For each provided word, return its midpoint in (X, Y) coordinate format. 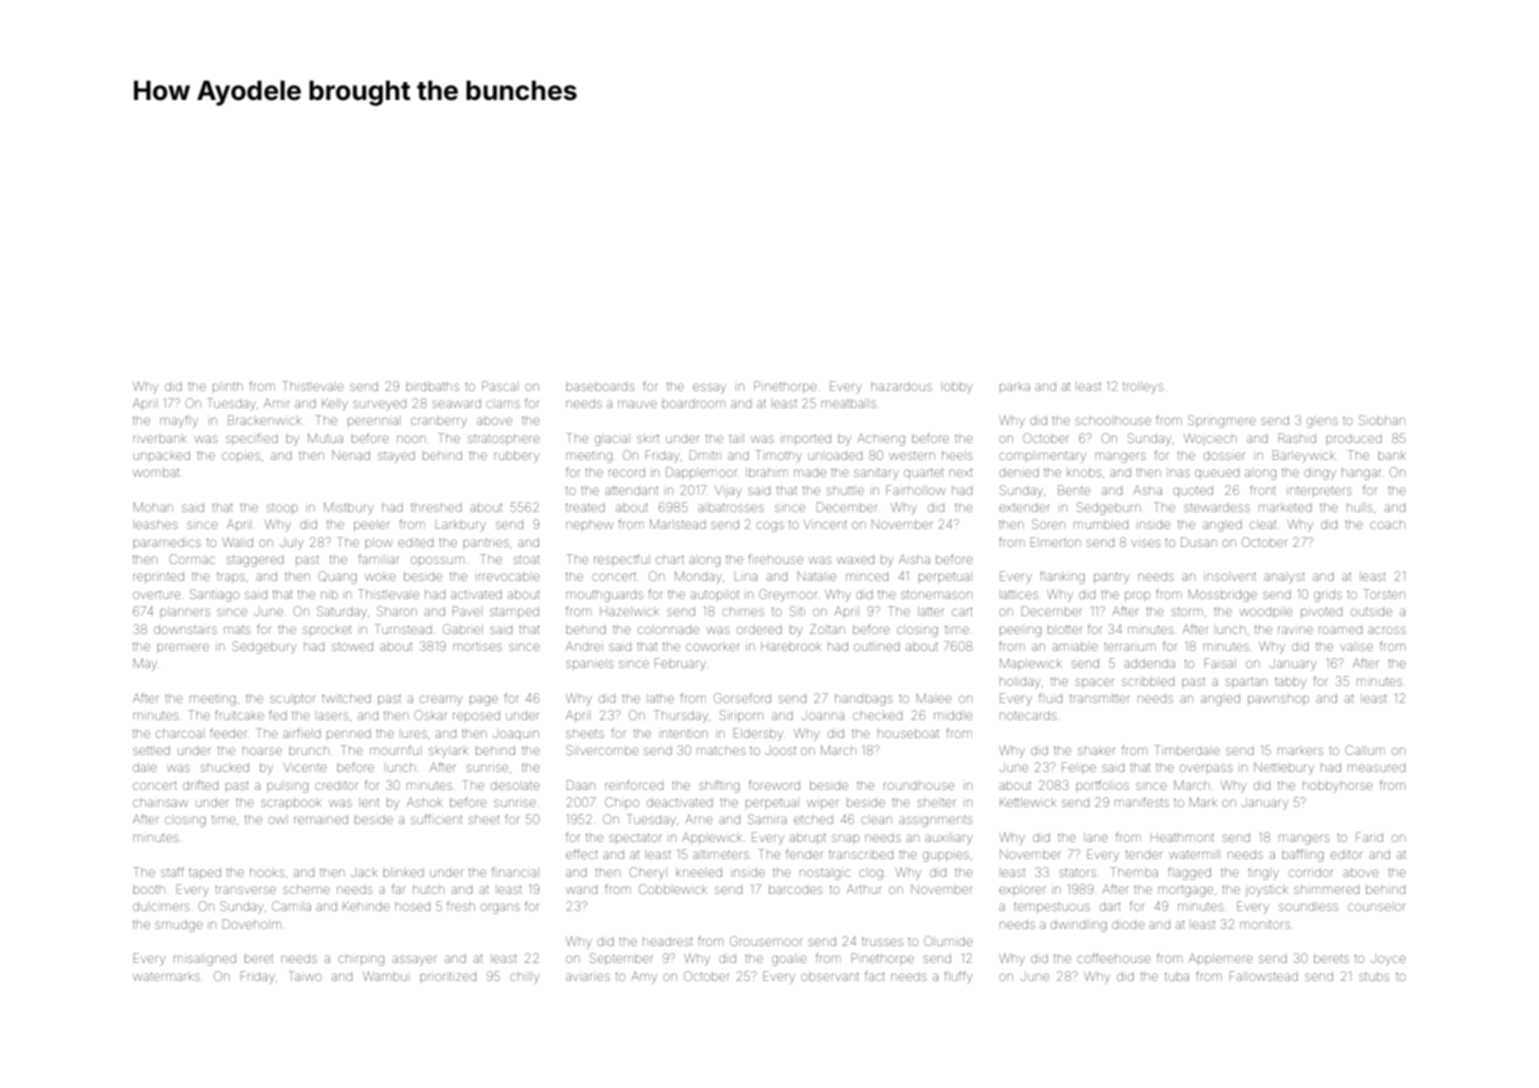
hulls (1359, 507)
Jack (364, 873)
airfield (302, 733)
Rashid (1297, 438)
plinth (228, 386)
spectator (635, 837)
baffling (1303, 855)
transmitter (1099, 698)
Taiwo (305, 976)
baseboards (600, 387)
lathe (660, 698)
